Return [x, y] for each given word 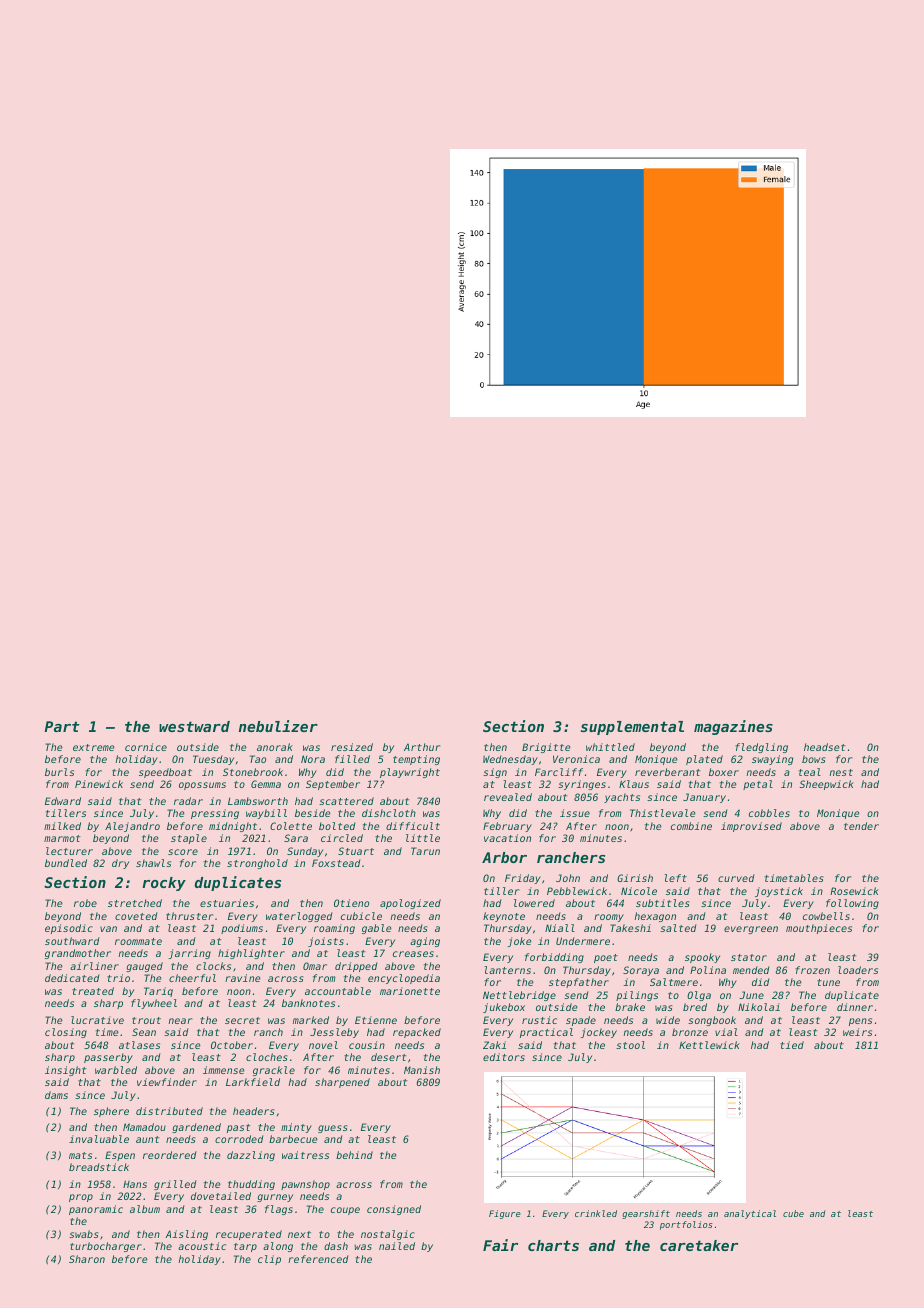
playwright [410, 773]
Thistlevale [663, 813]
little [423, 838]
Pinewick [99, 784]
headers [253, 1111]
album [145, 1209]
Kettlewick [709, 1045]
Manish [422, 1070]
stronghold [257, 864]
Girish [635, 878]
